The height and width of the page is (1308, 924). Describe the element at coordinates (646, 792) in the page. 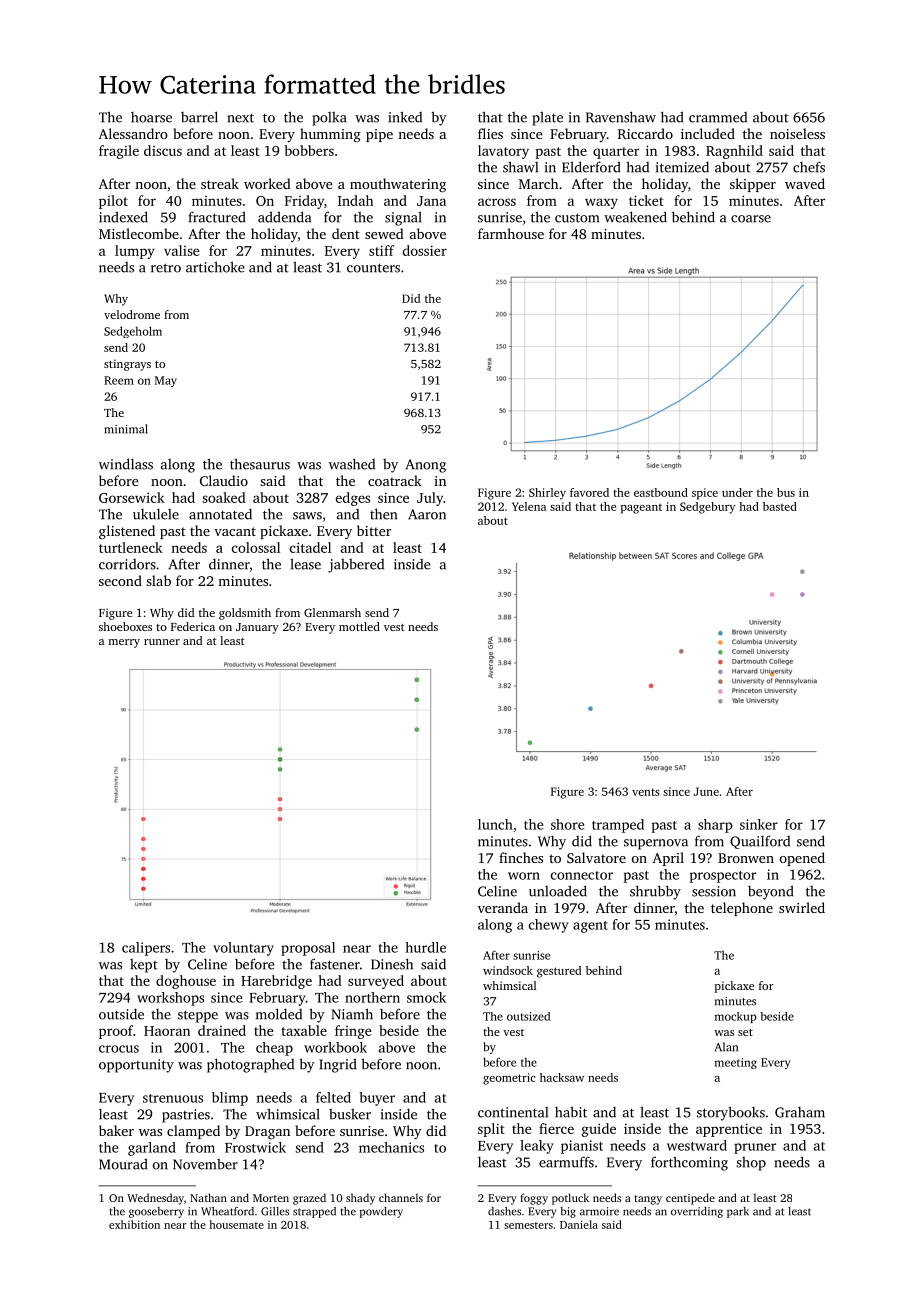

I see `vents` at that location.
